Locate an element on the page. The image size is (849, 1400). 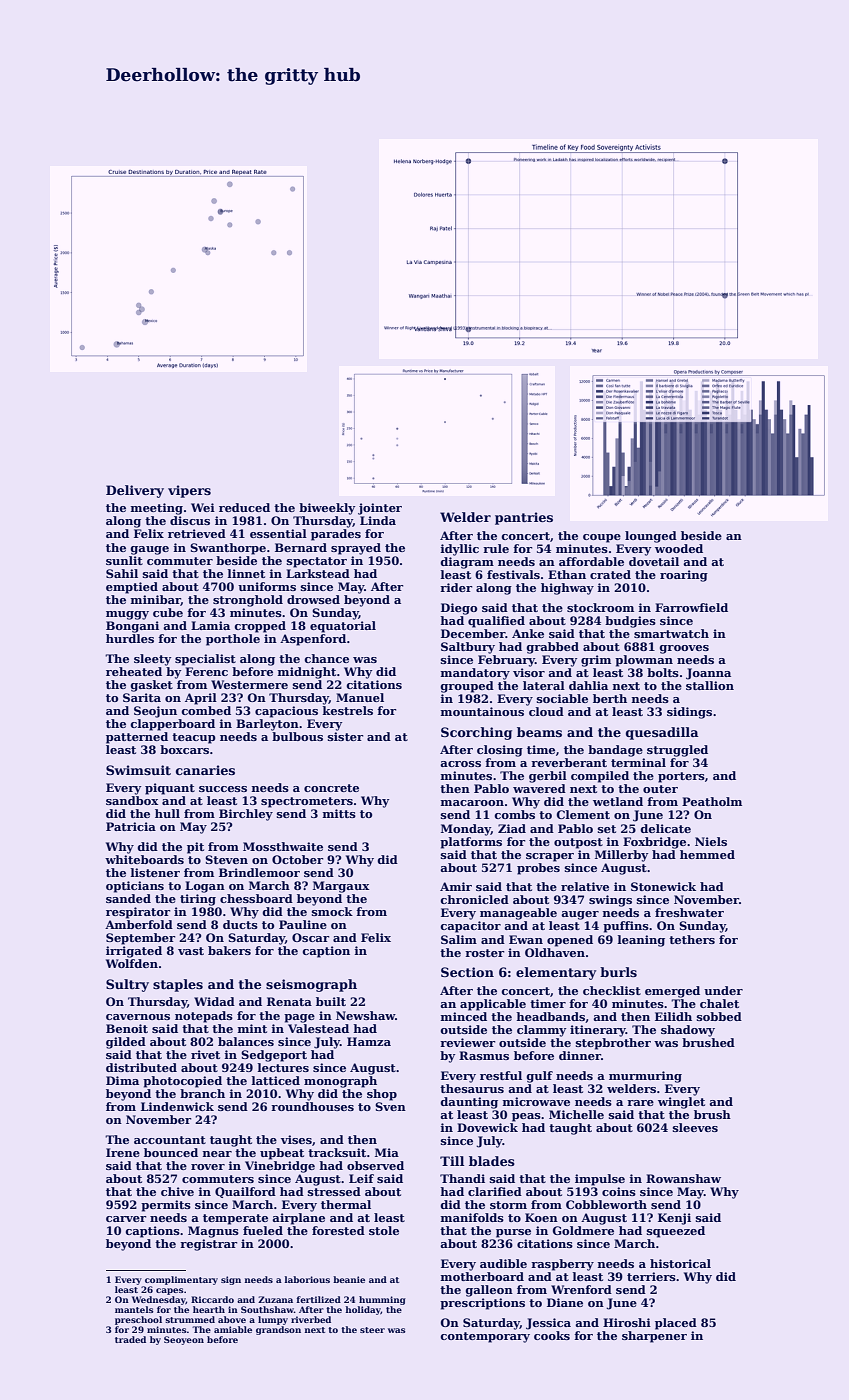
swings is located at coordinates (610, 901).
